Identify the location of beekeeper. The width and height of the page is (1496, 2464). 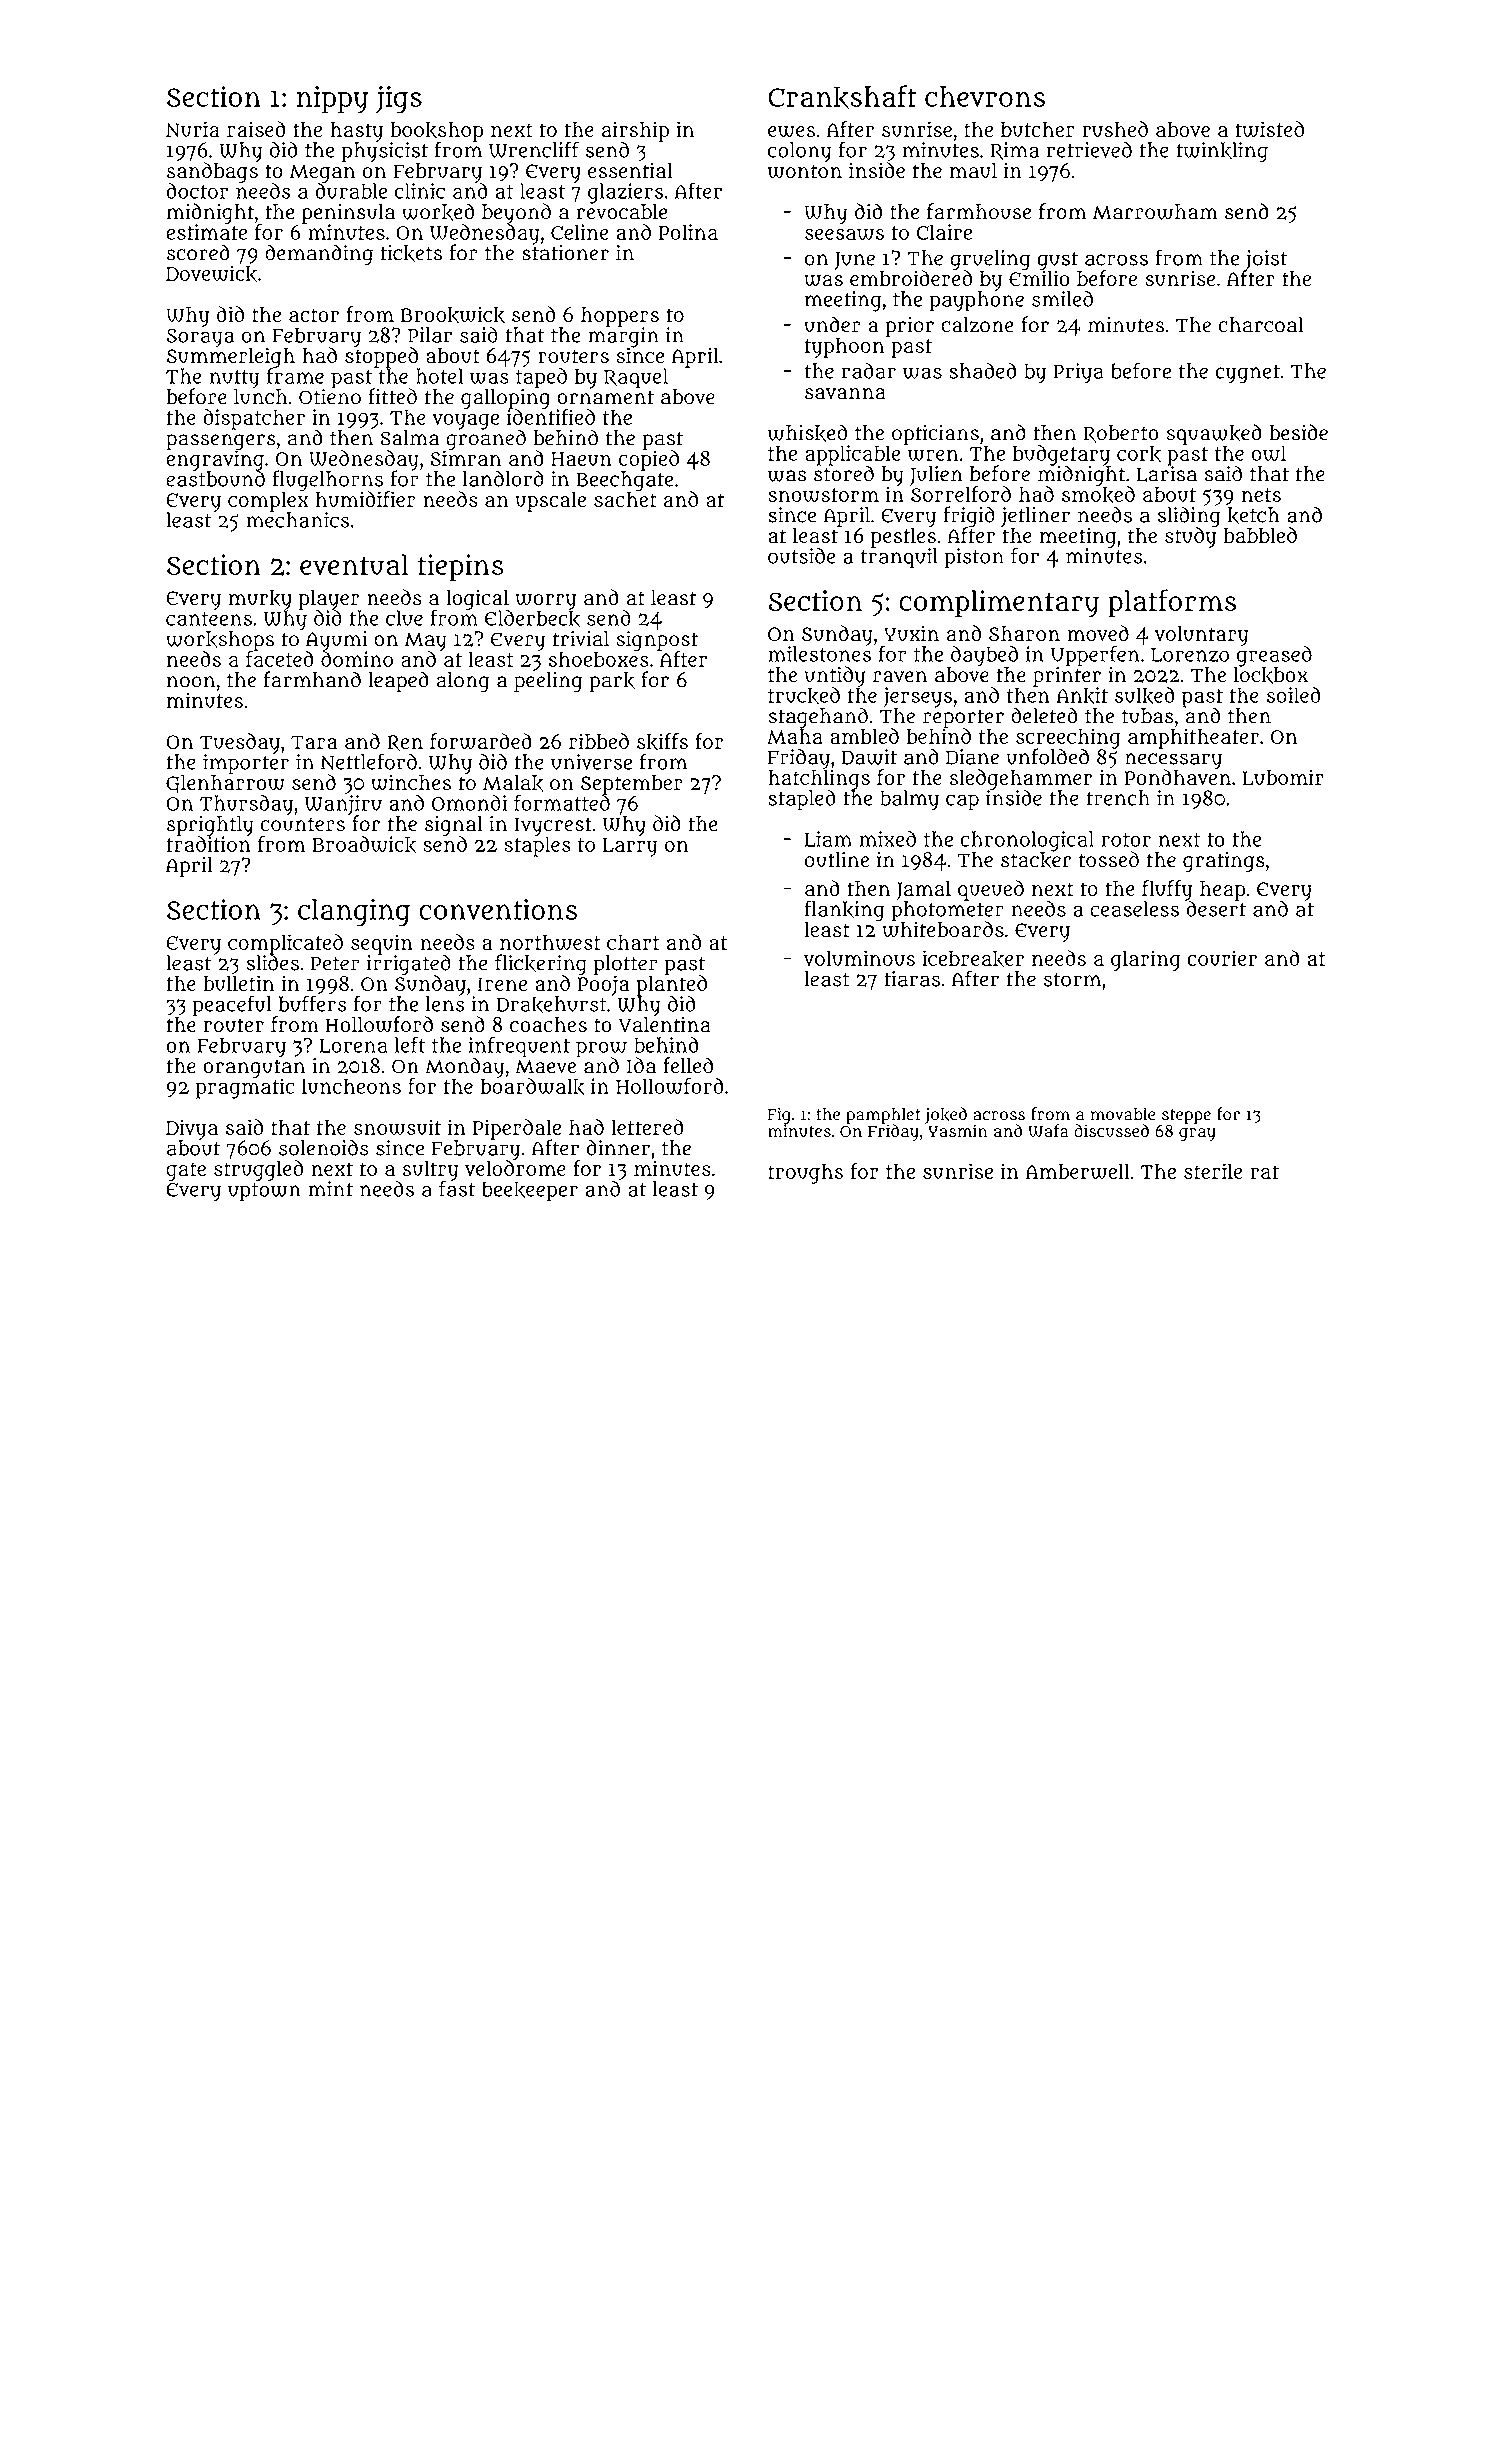
(530, 1191).
